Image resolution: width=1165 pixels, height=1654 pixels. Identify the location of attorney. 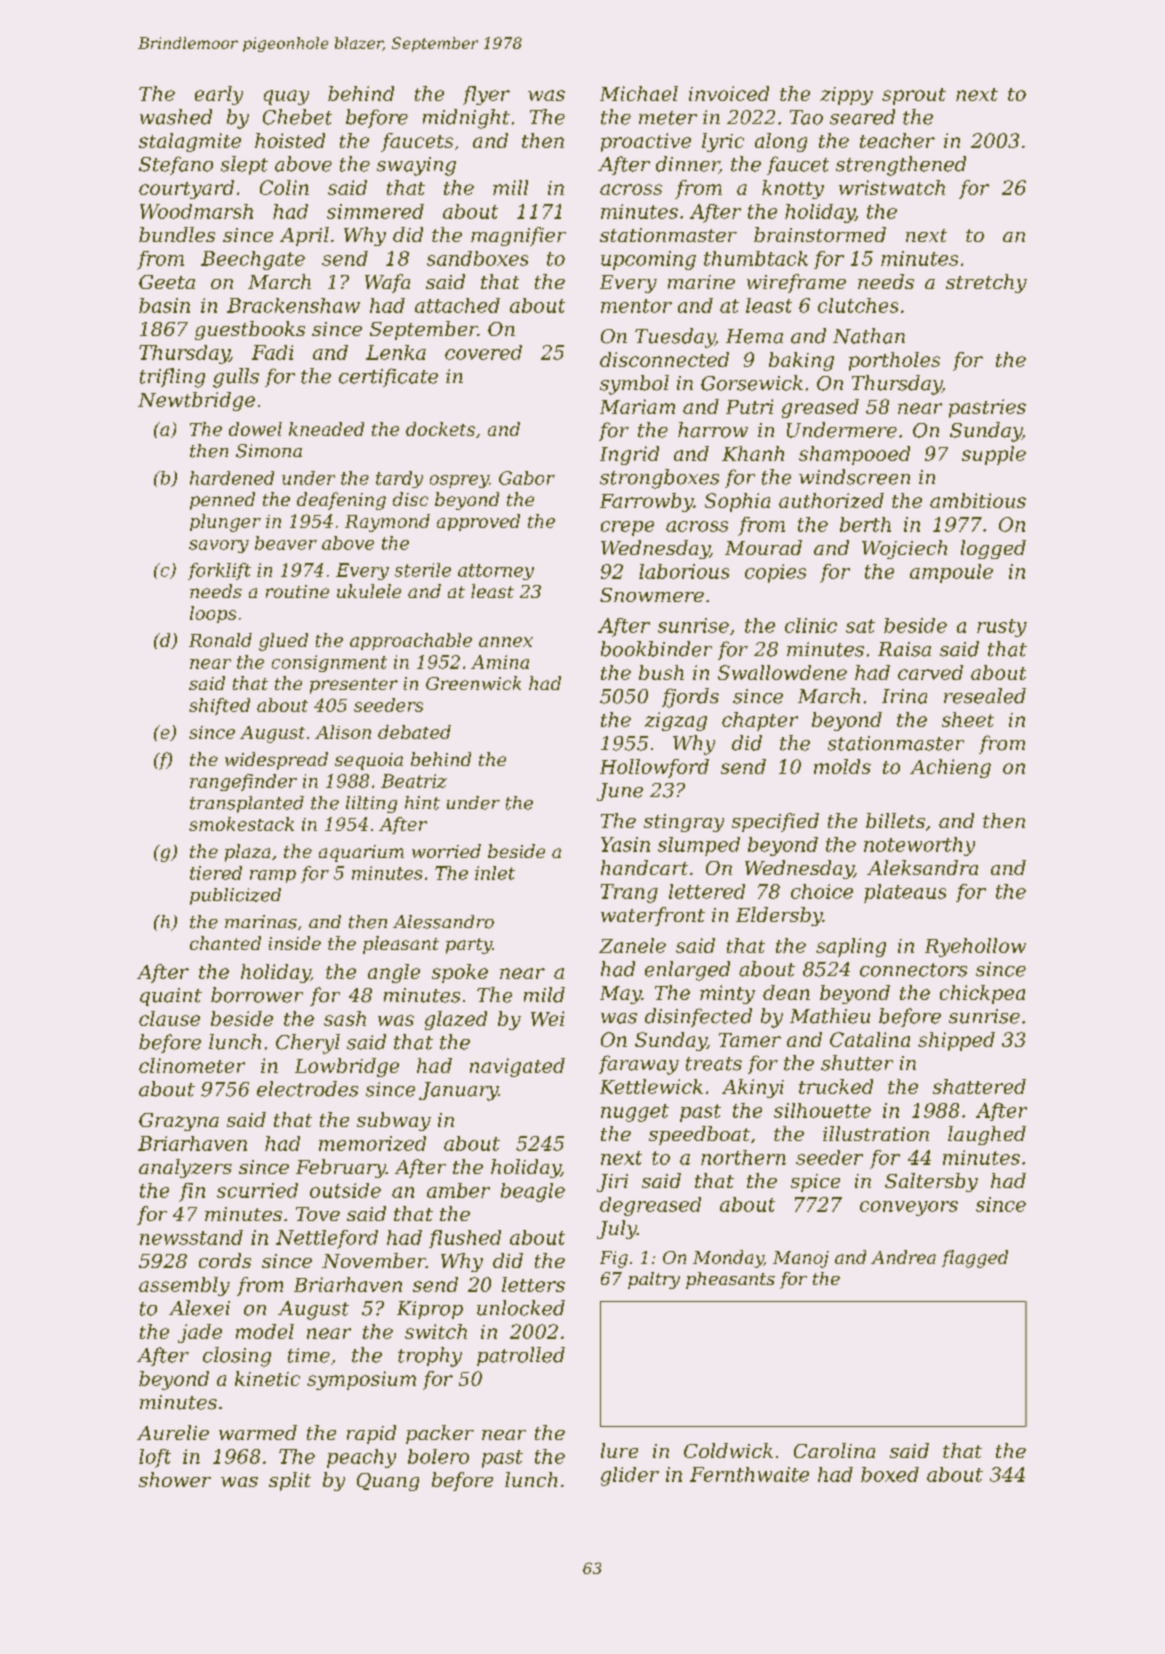
(496, 572).
